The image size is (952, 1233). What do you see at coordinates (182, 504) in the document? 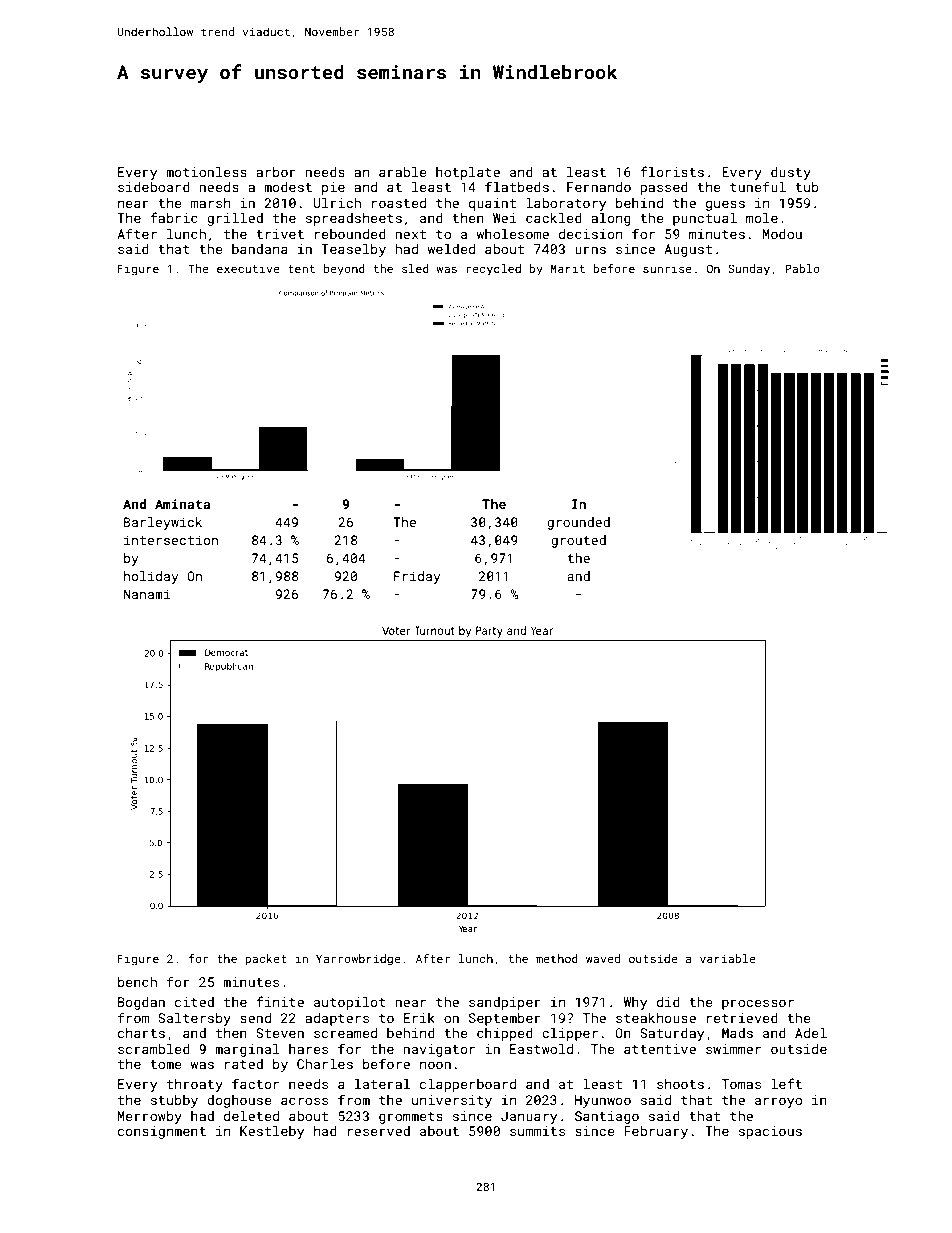
I see `Aminata` at bounding box center [182, 504].
